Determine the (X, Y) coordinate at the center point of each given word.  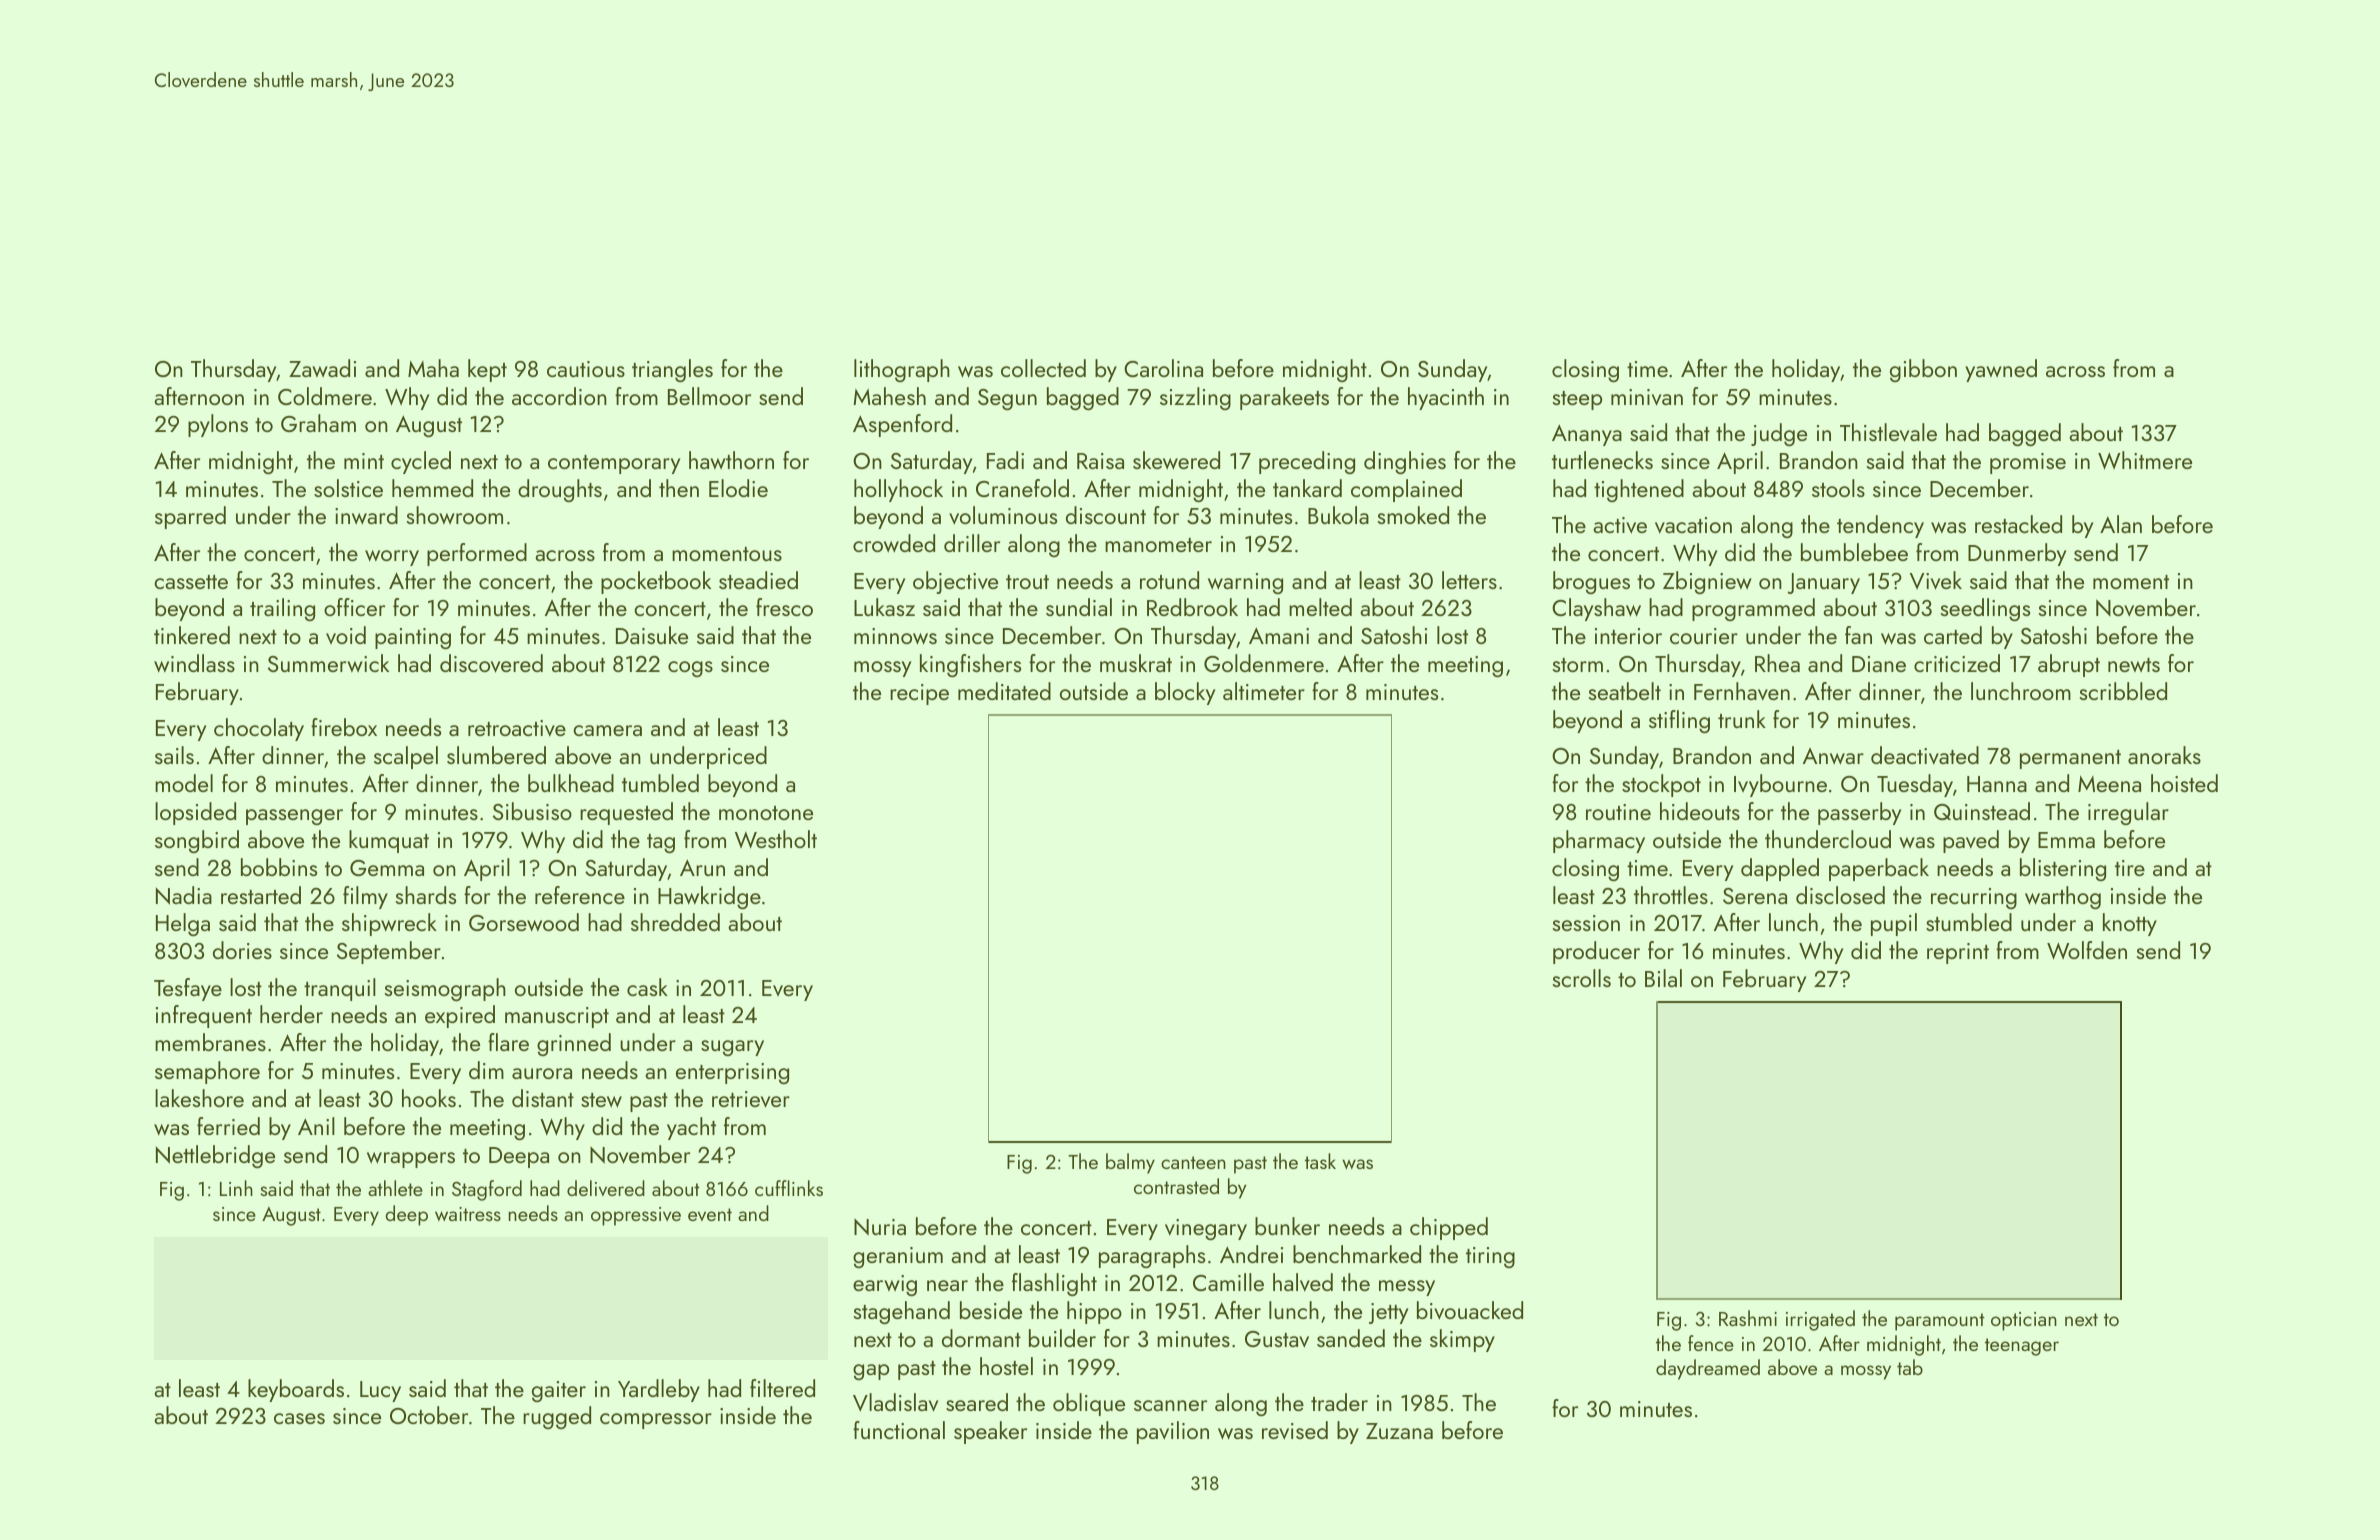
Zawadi (322, 368)
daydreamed (1708, 1369)
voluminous (1003, 515)
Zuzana (1399, 1431)
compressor (656, 1421)
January (1823, 583)
